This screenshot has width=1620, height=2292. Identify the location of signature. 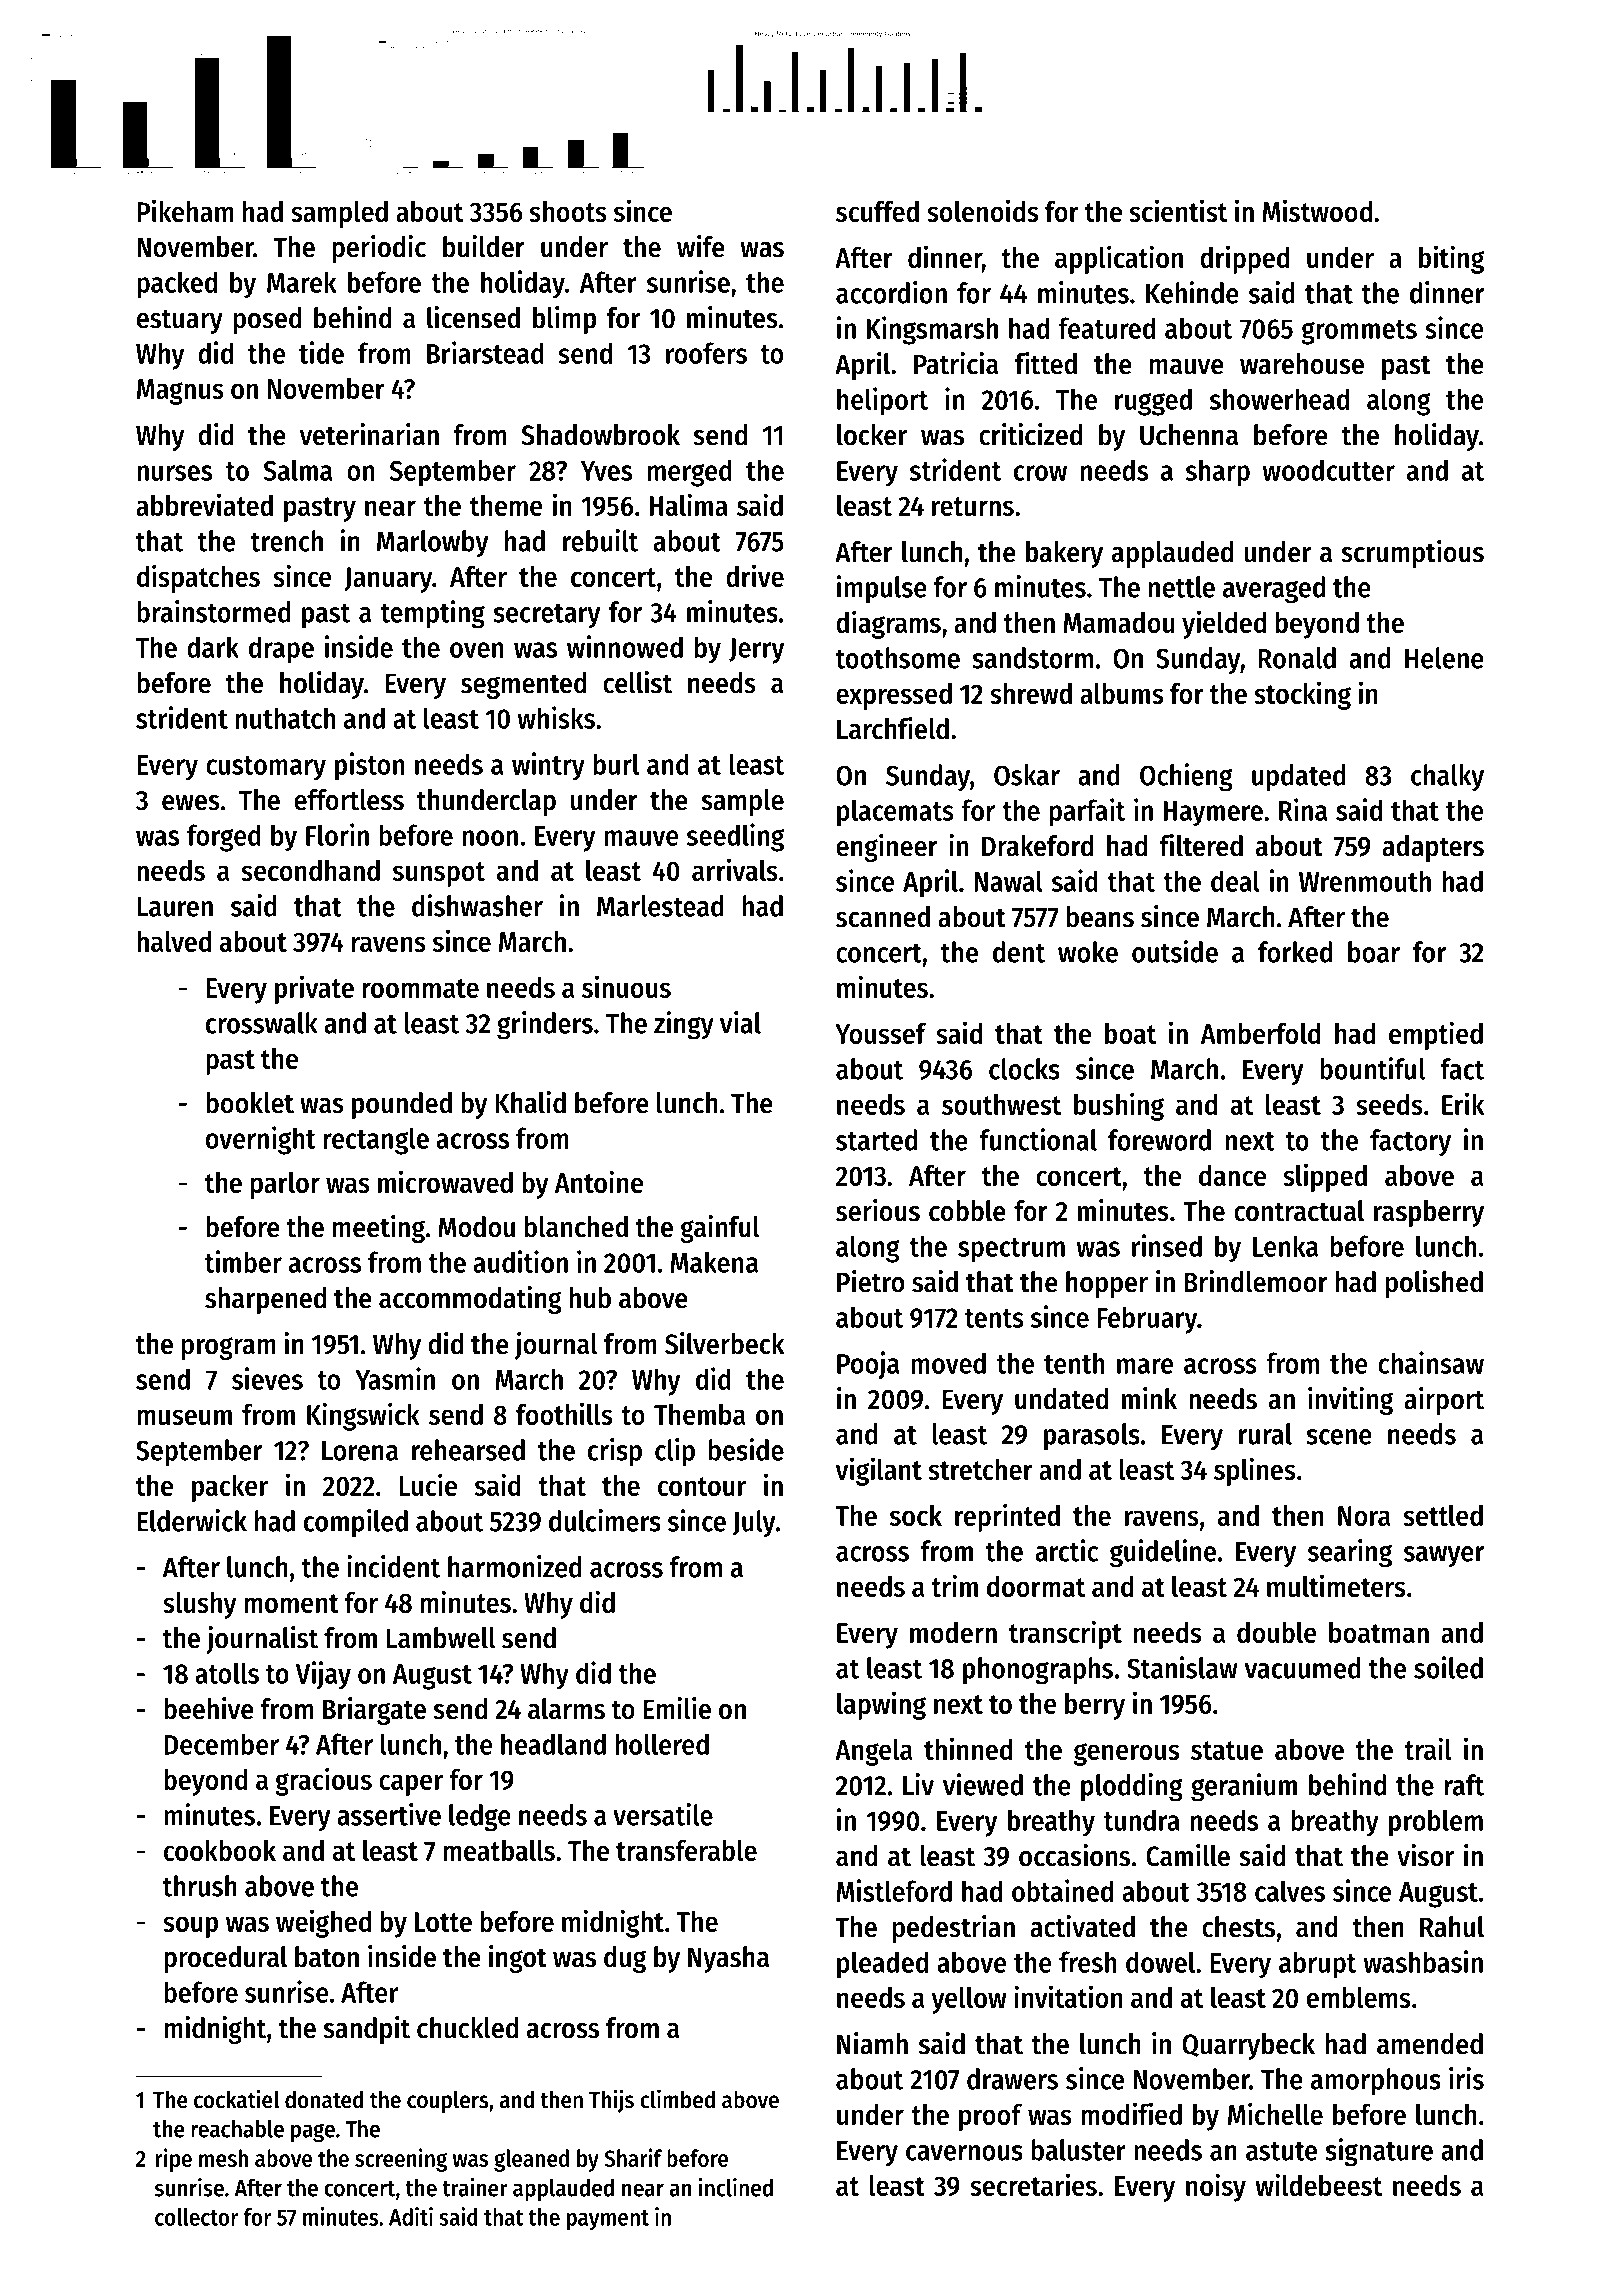
(1379, 2152).
